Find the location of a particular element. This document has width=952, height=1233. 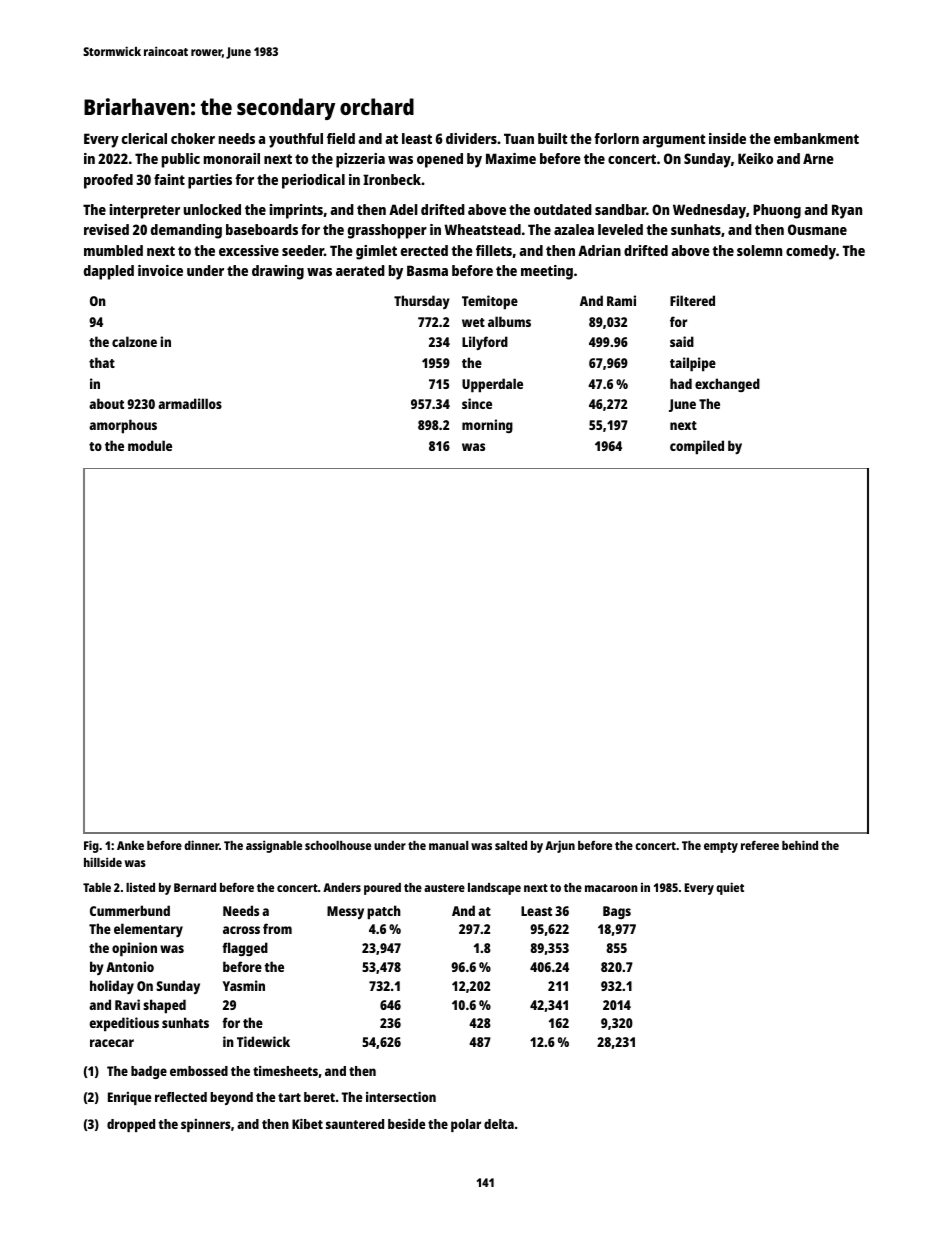

comedy is located at coordinates (811, 252).
